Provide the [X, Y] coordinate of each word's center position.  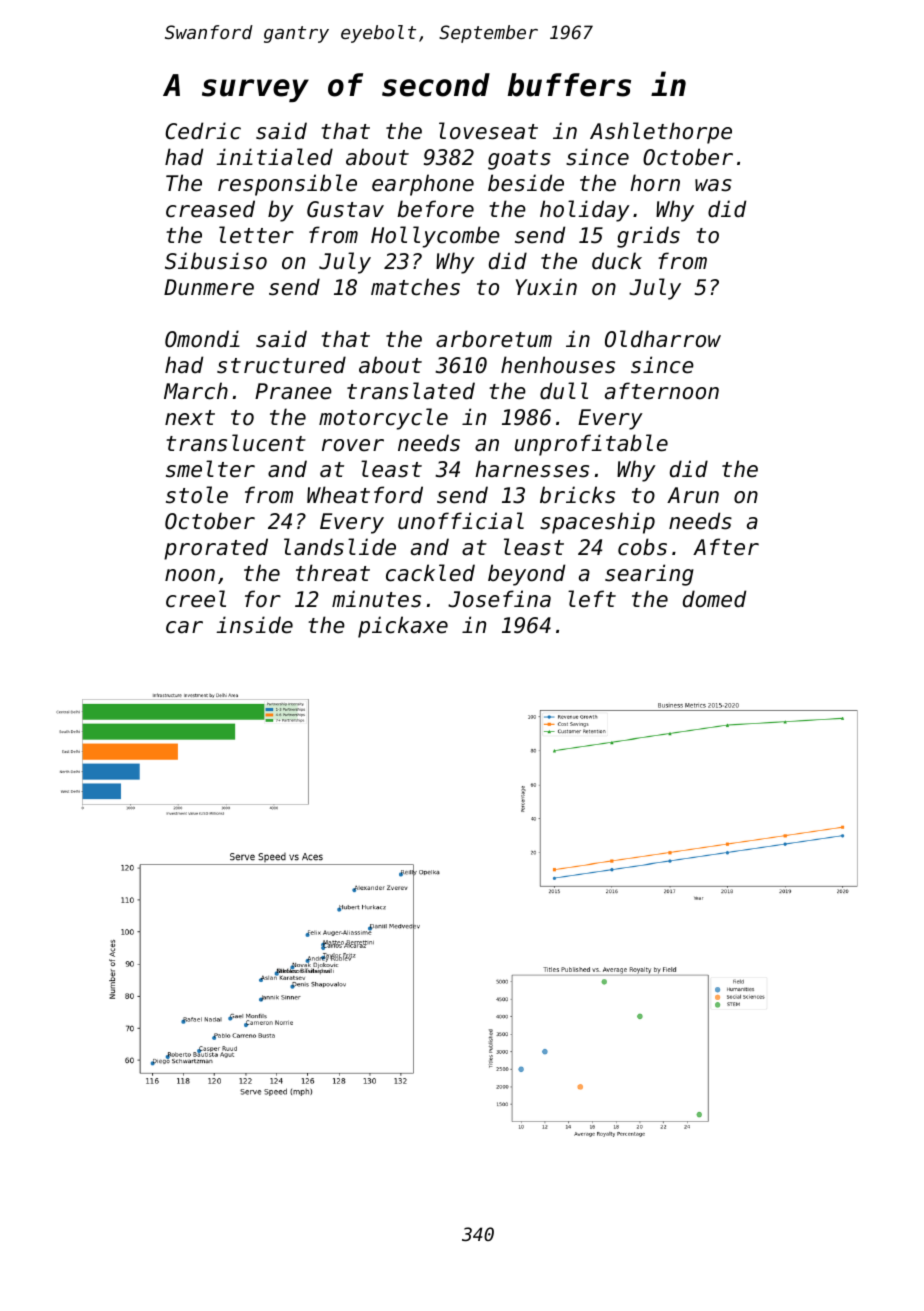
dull [564, 391]
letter [256, 235]
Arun [693, 495]
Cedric [203, 131]
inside [254, 625]
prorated [216, 549]
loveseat [488, 131]
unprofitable [591, 445]
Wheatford [365, 495]
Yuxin [546, 286]
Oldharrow [663, 339]
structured [281, 365]
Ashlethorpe [661, 133]
